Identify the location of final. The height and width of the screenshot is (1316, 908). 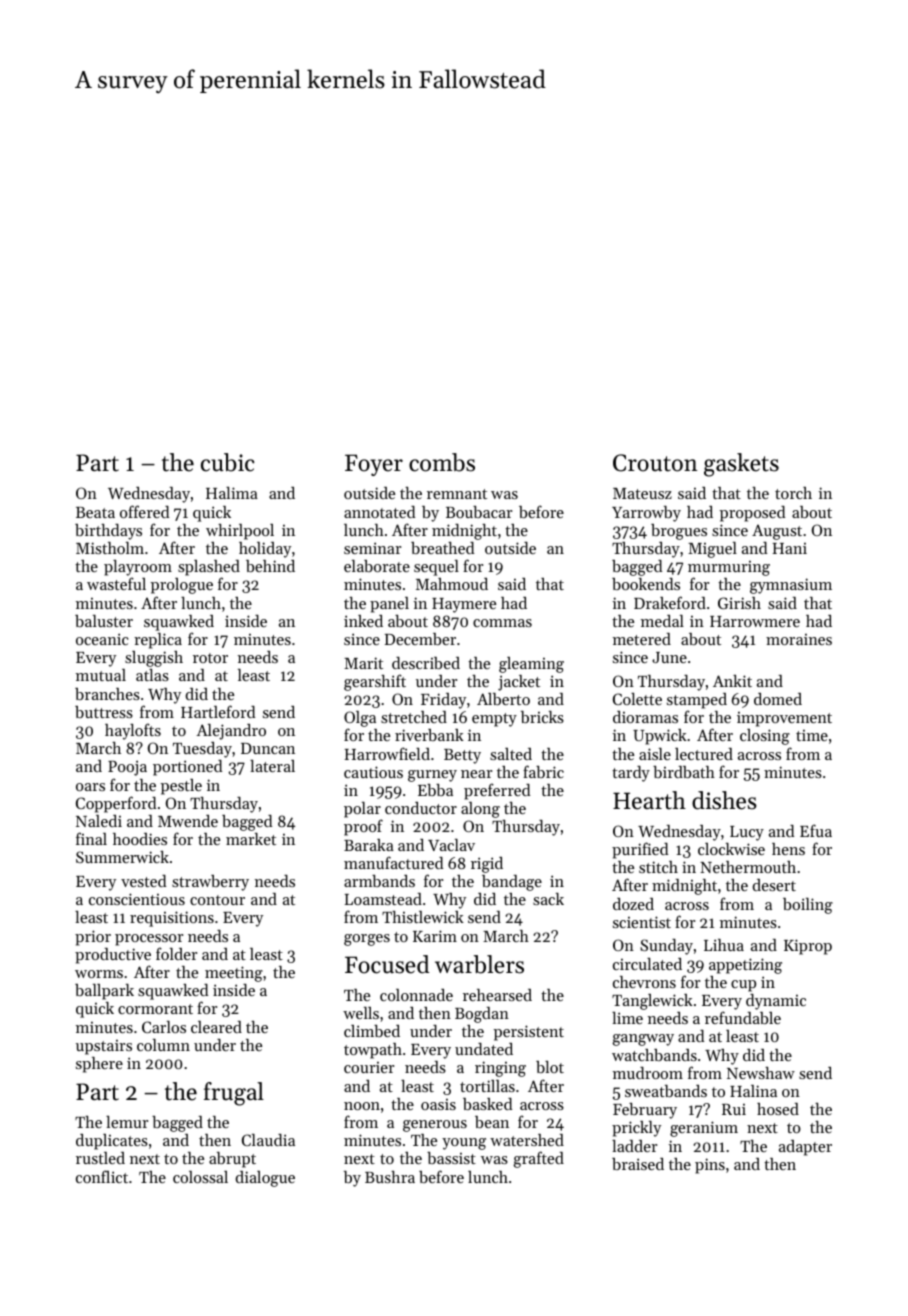
(91, 838).
